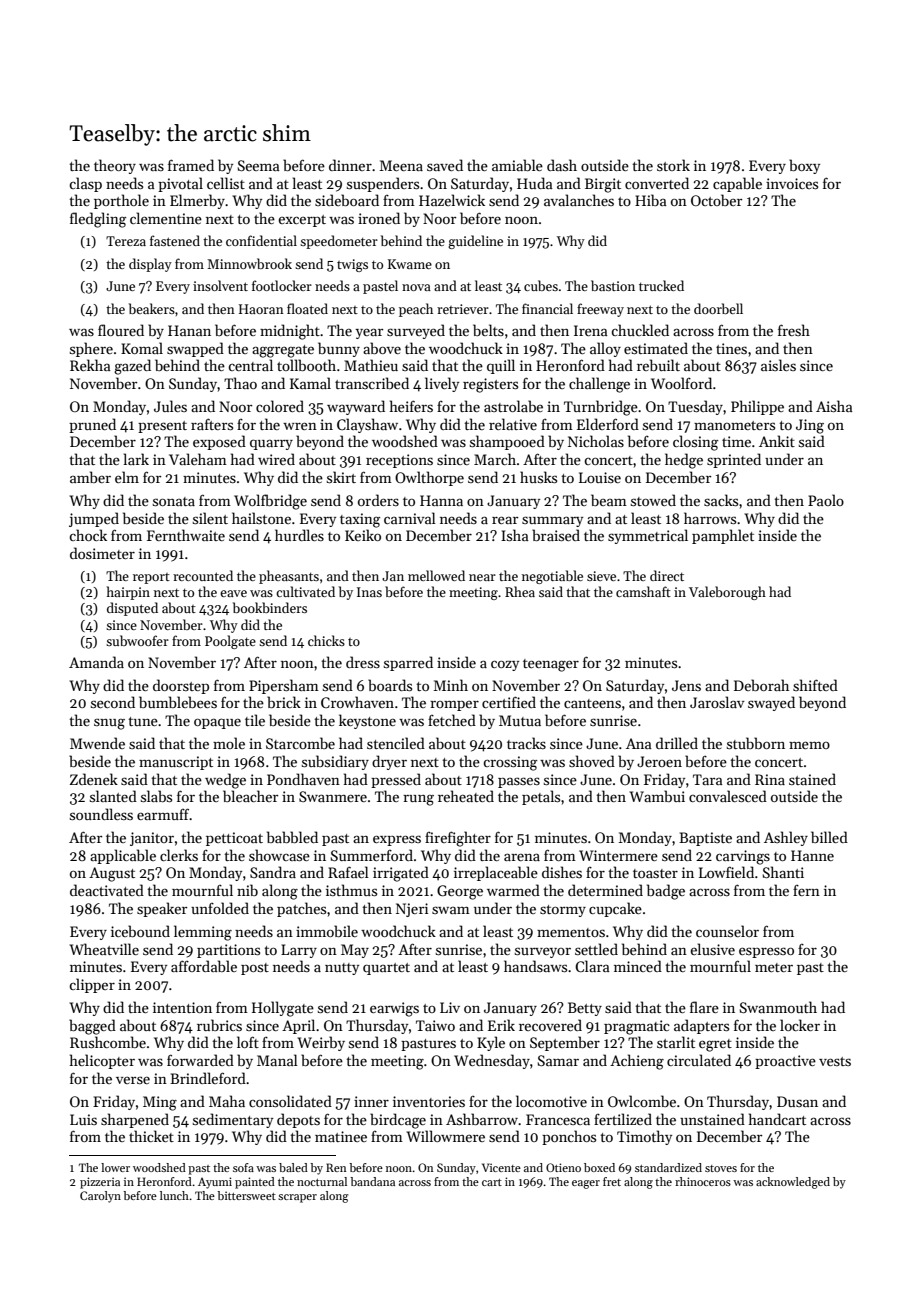 Image resolution: width=924 pixels, height=1308 pixels. I want to click on fledgling, so click(98, 220).
